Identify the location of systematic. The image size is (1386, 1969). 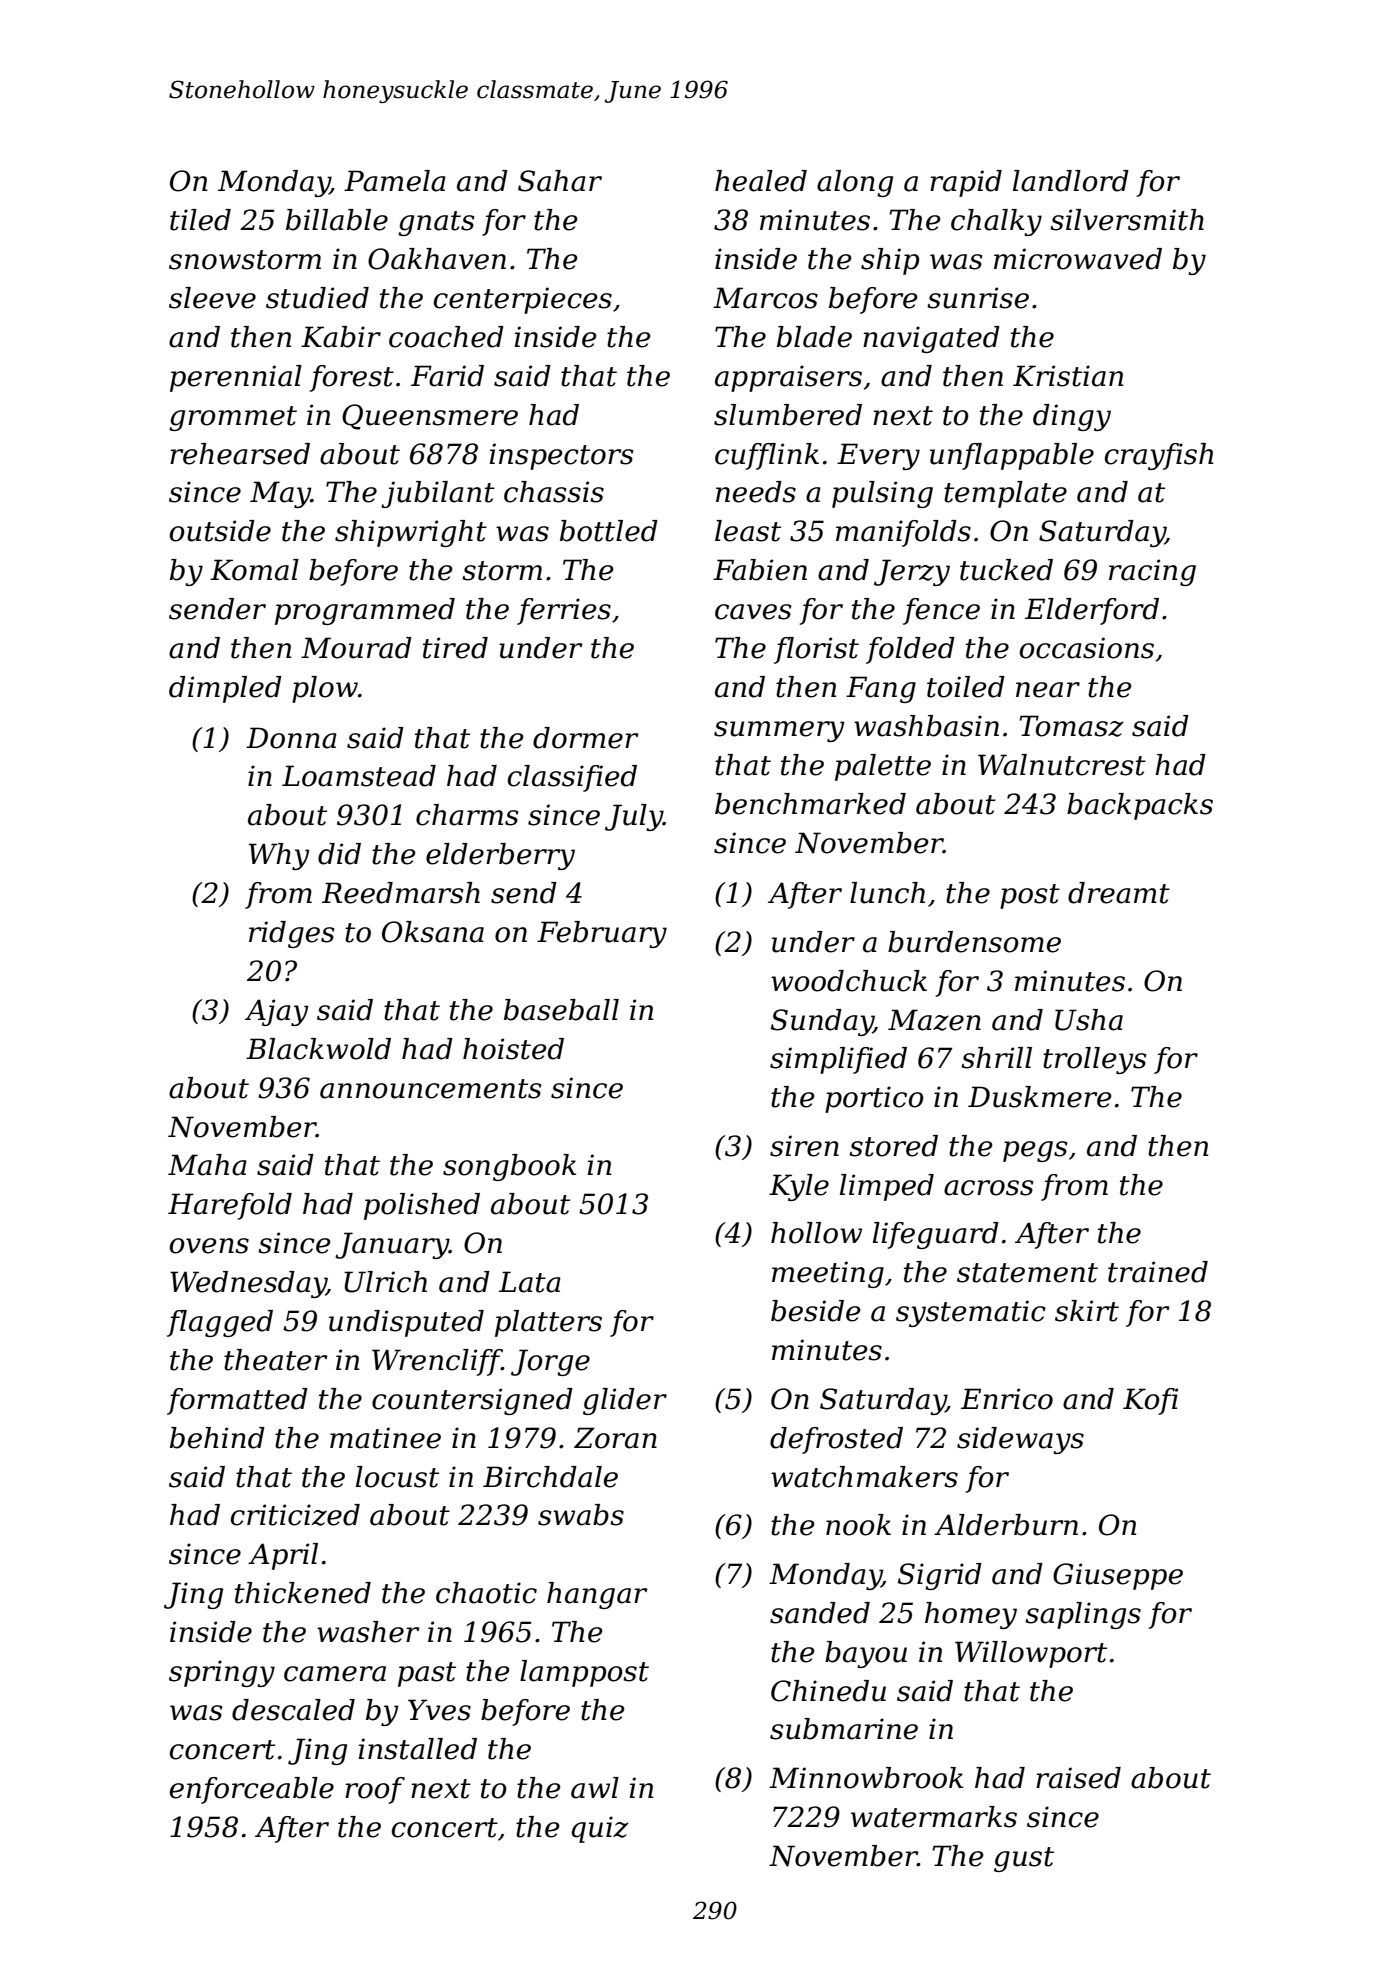
(971, 1313).
